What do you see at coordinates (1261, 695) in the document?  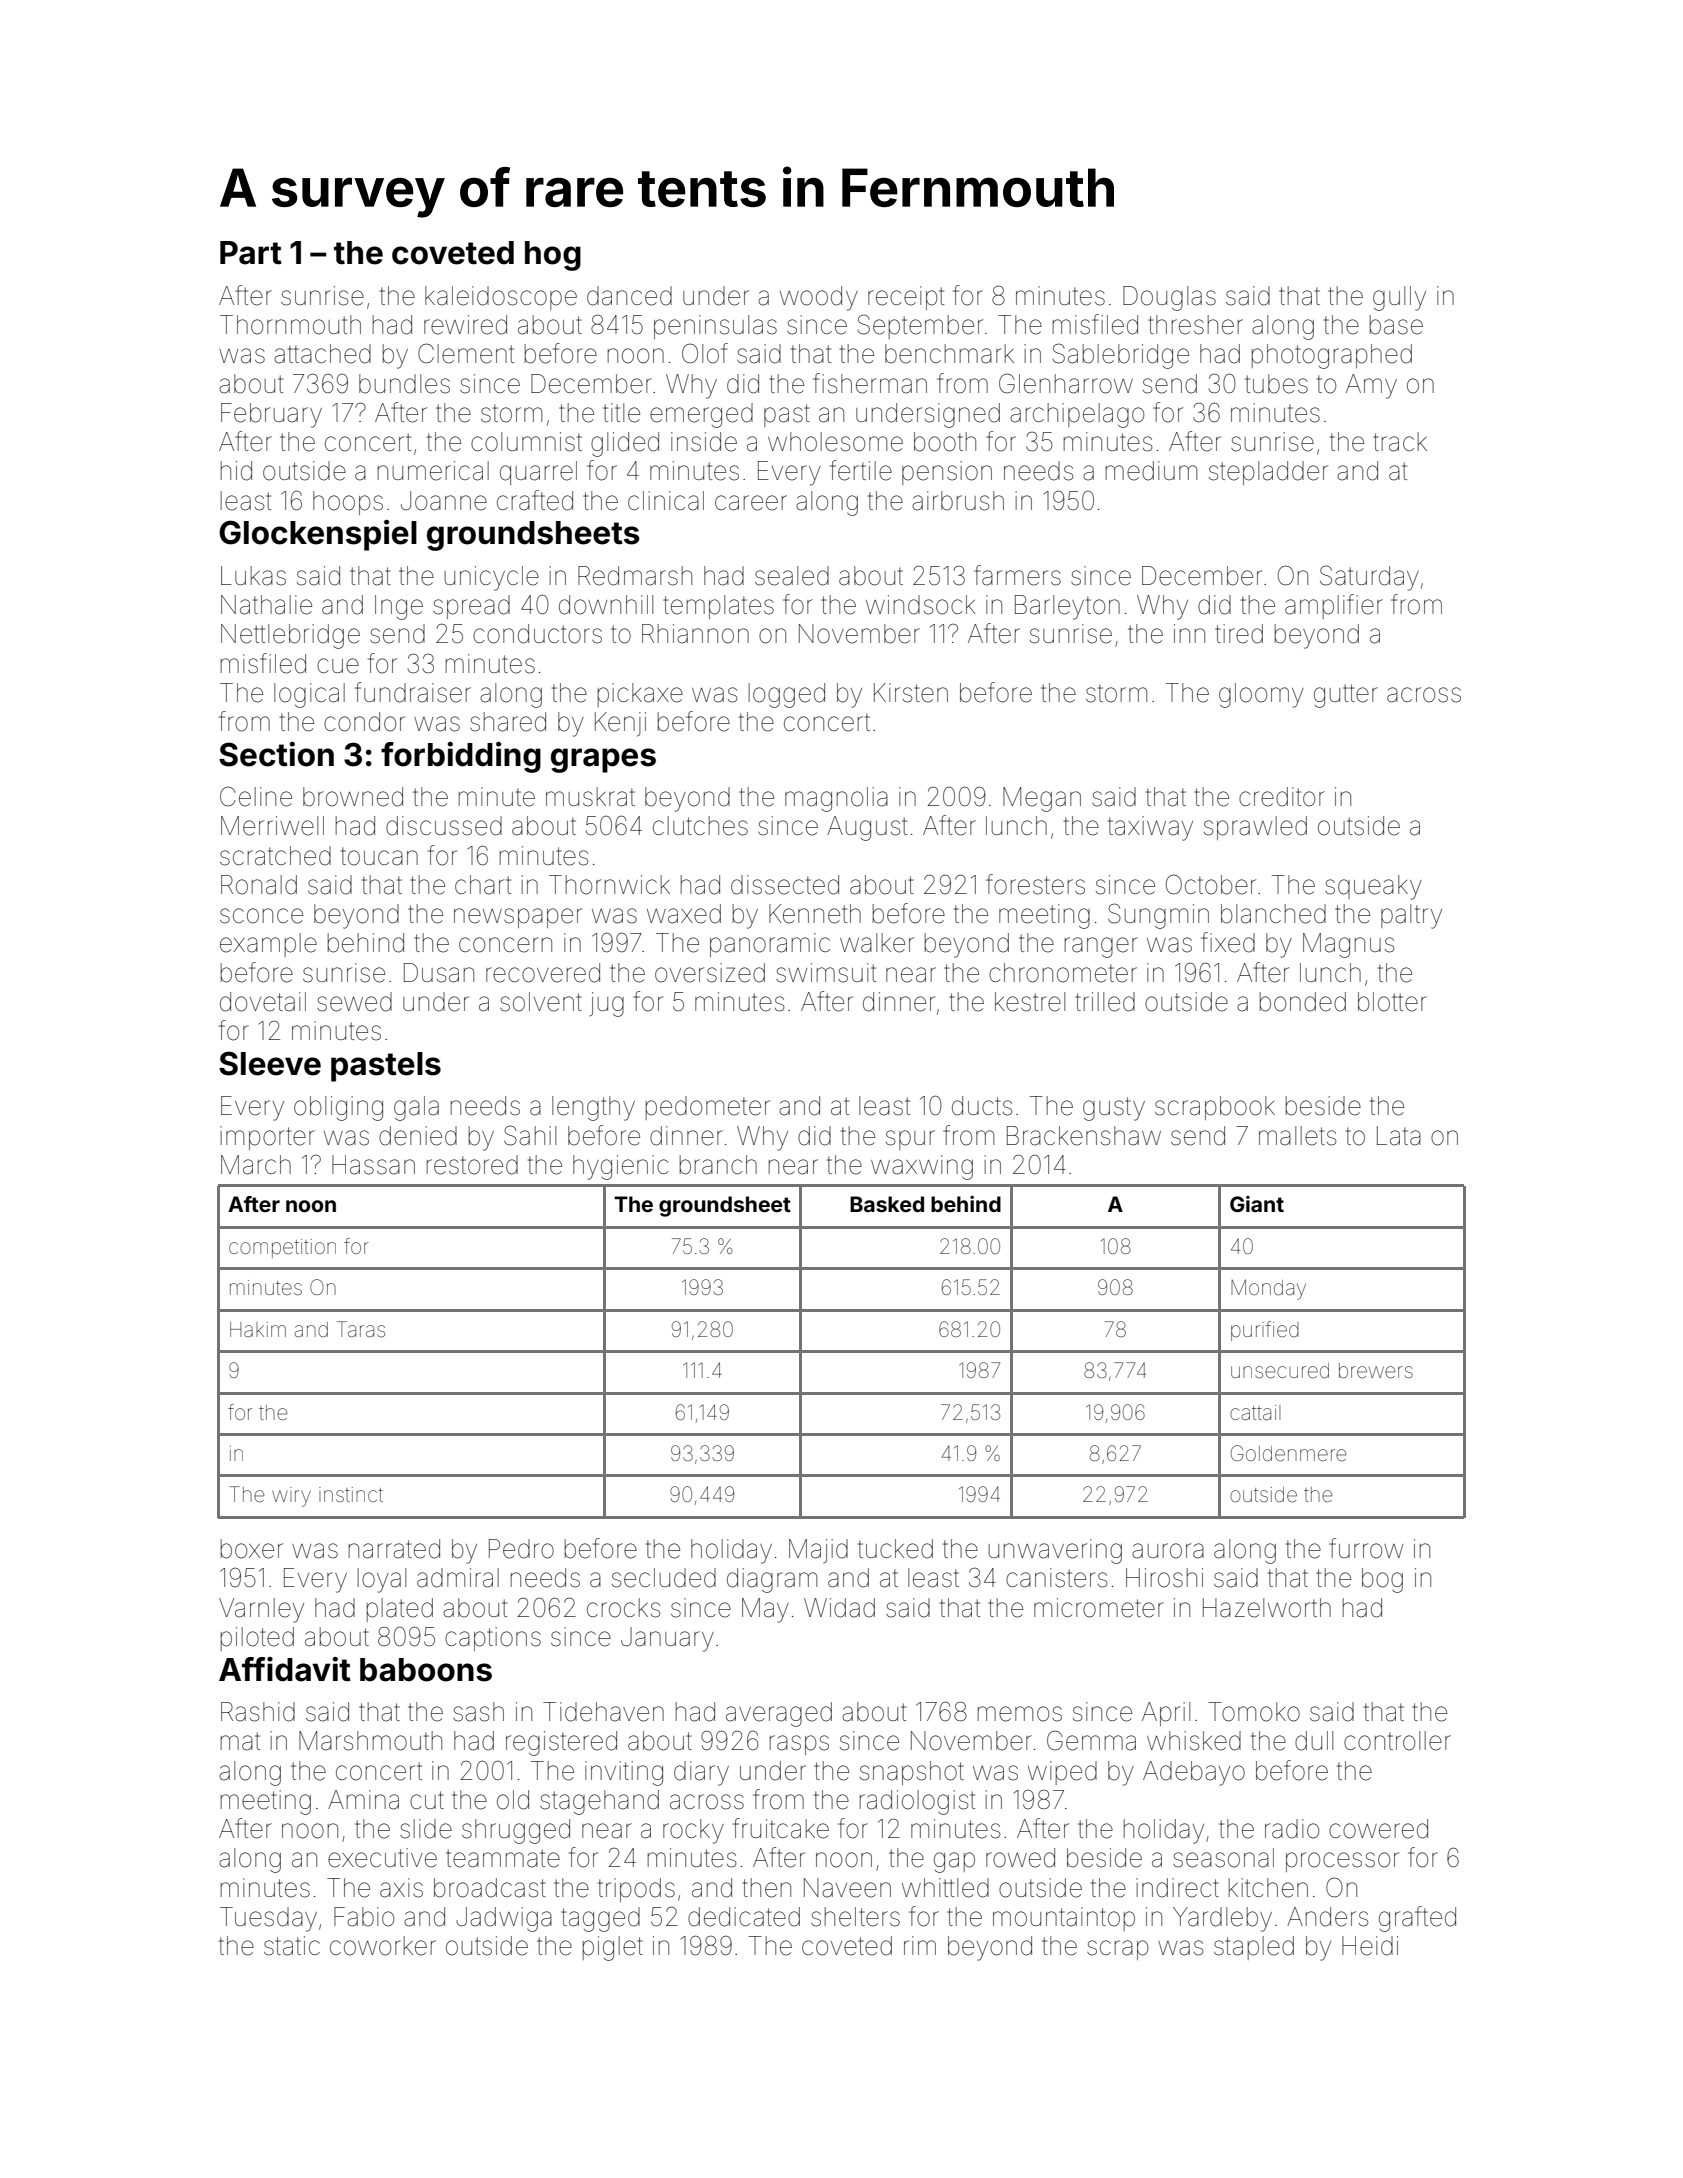 I see `gloomy` at bounding box center [1261, 695].
